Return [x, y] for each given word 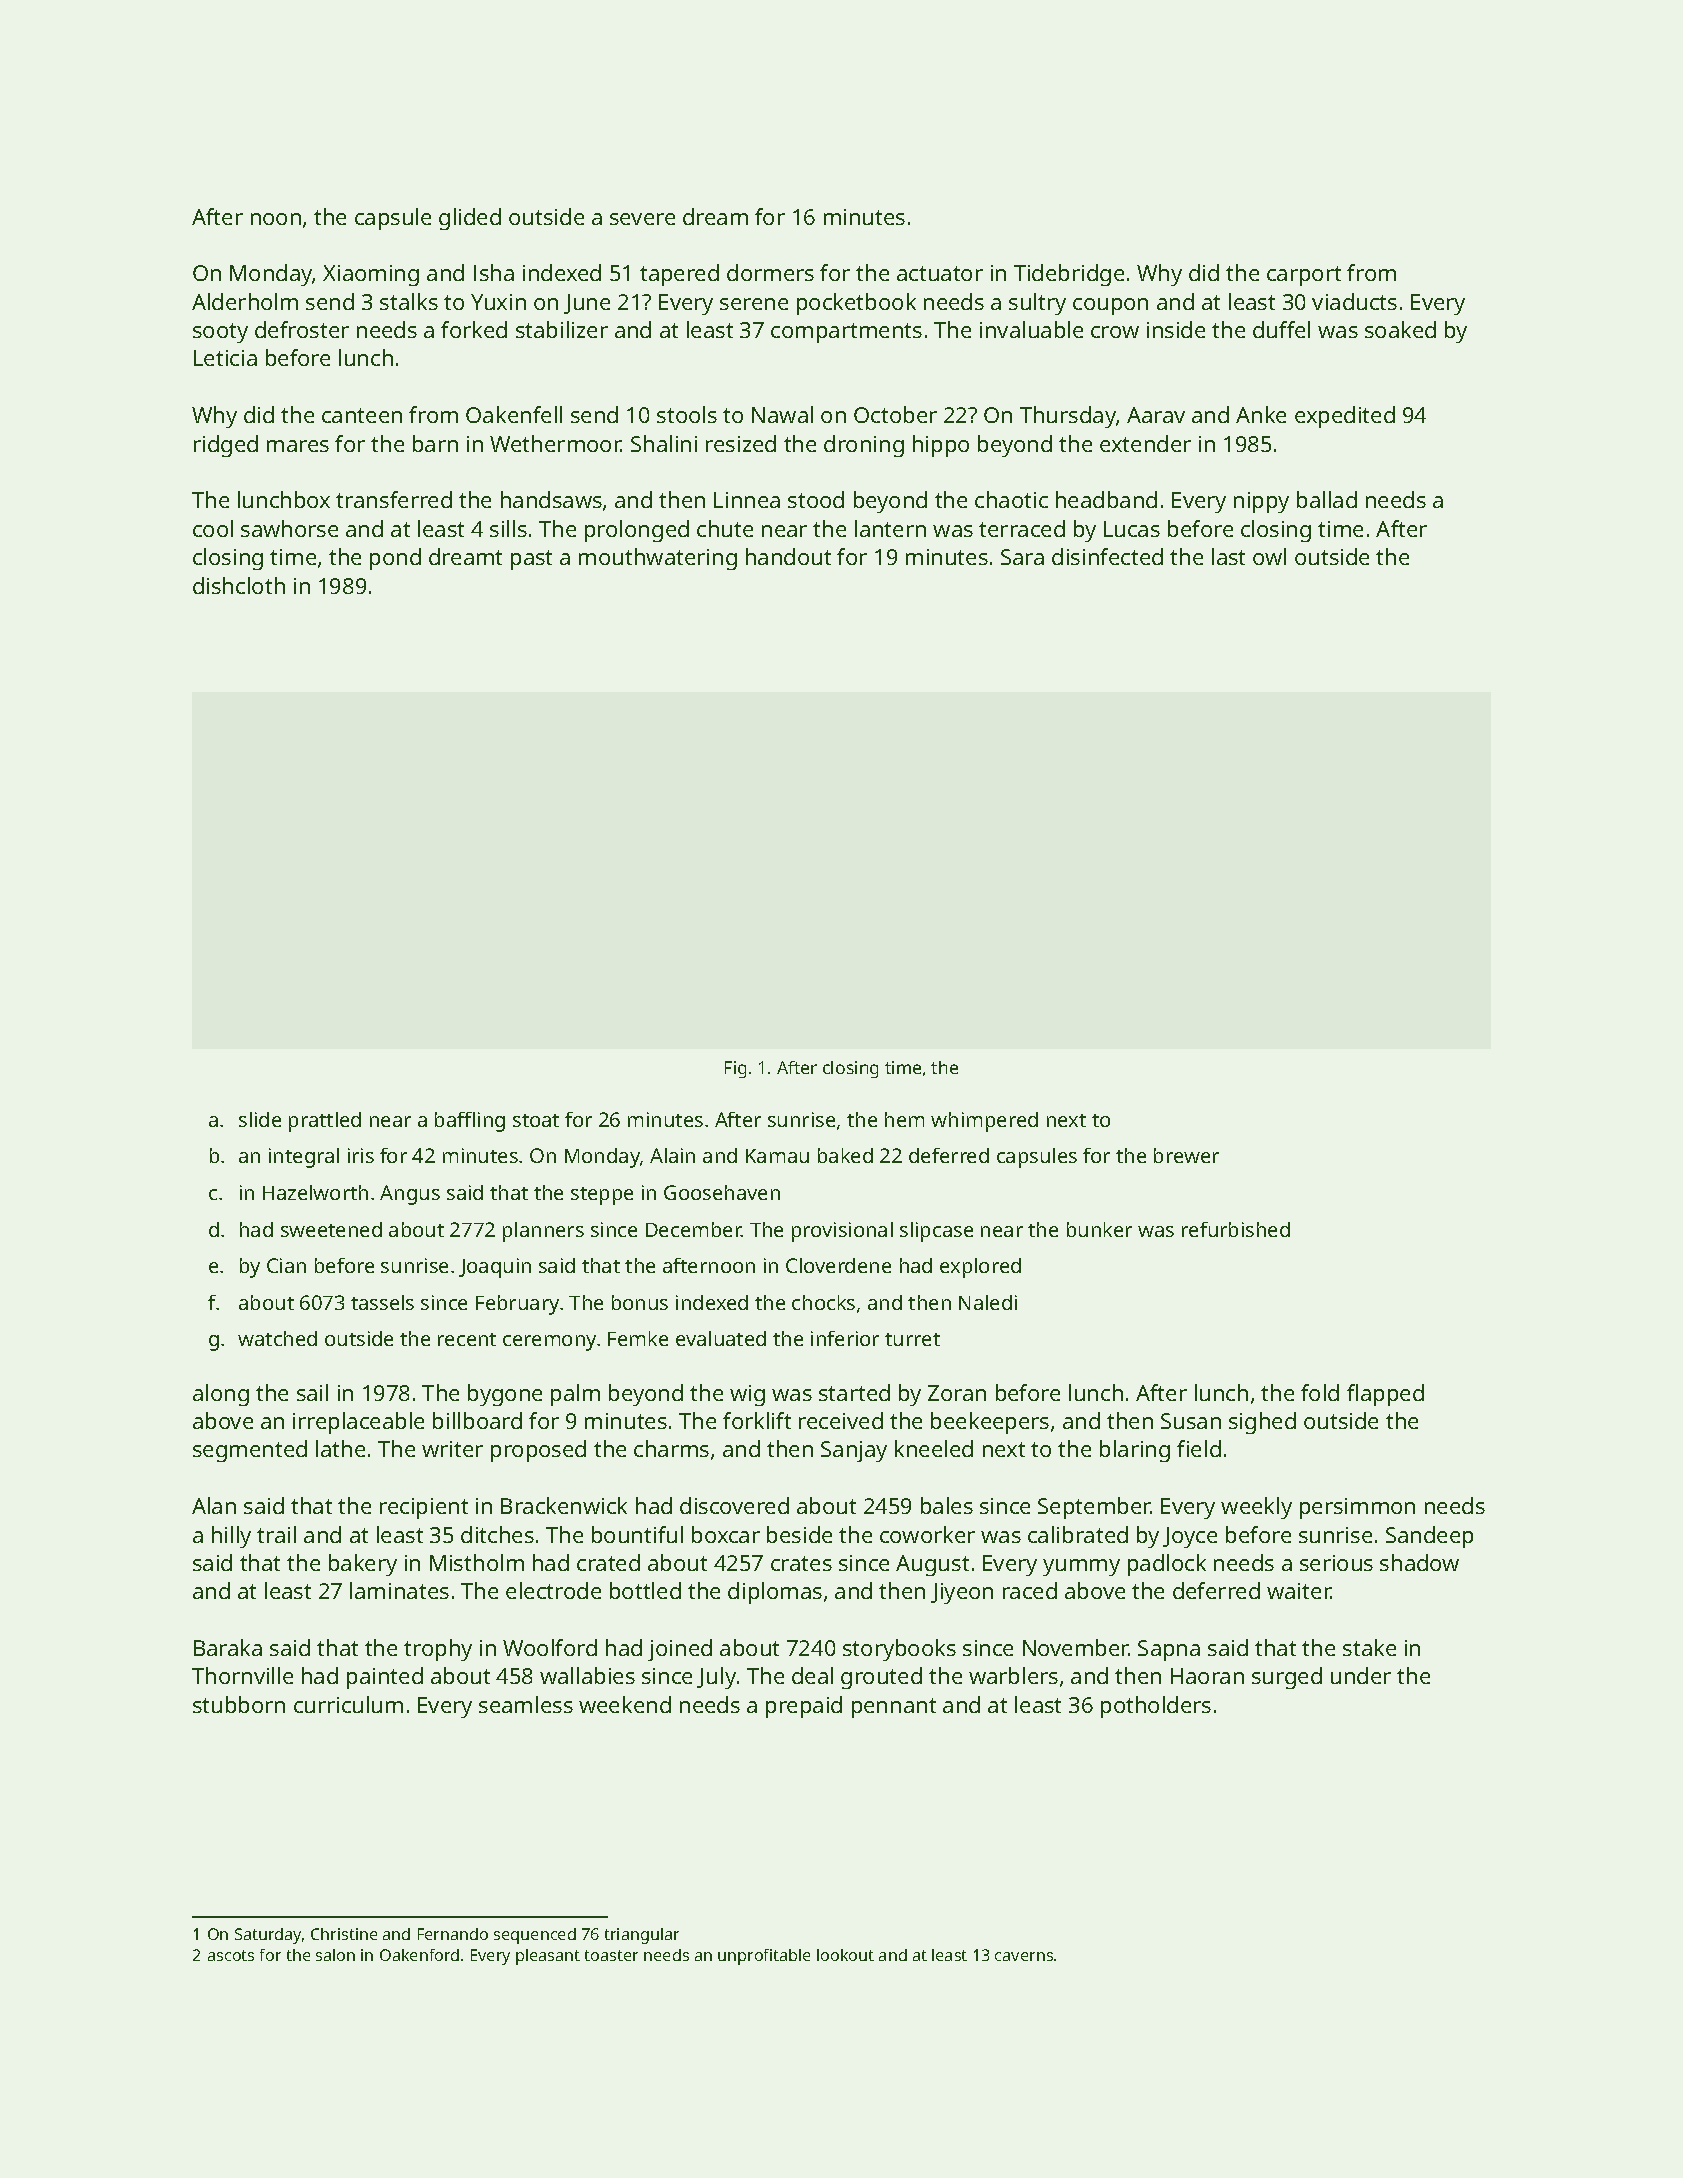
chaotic [1011, 499]
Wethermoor [555, 443]
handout [788, 556]
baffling [470, 1122]
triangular [642, 1936]
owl [1269, 556]
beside [799, 1534]
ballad [1327, 499]
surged [1287, 1678]
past [531, 560]
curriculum [348, 1704]
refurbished [1236, 1229]
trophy [438, 1650]
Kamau [777, 1156]
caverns [1024, 1956]
